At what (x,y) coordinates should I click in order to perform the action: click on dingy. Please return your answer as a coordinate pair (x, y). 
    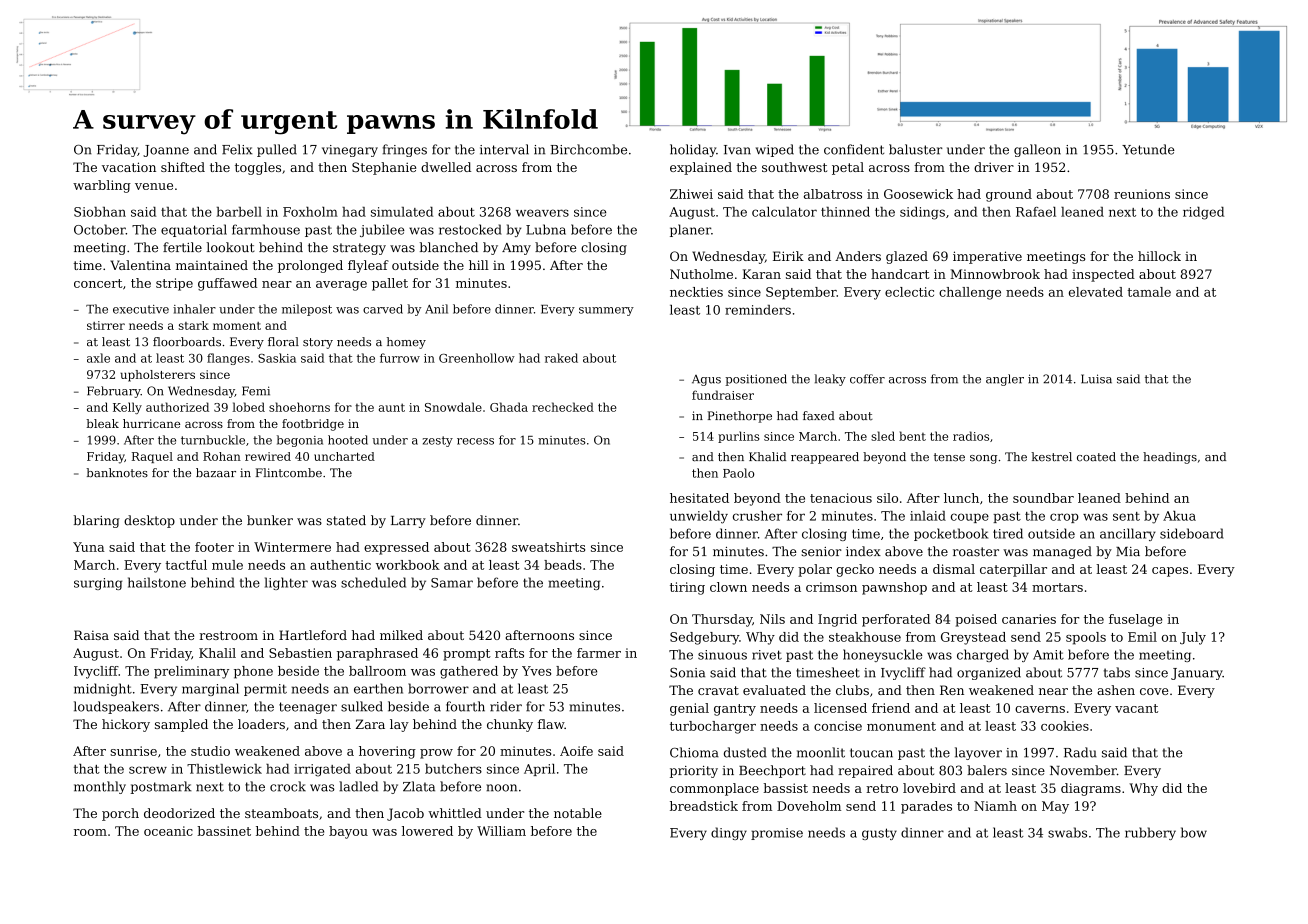
    Looking at the image, I should click on (729, 833).
